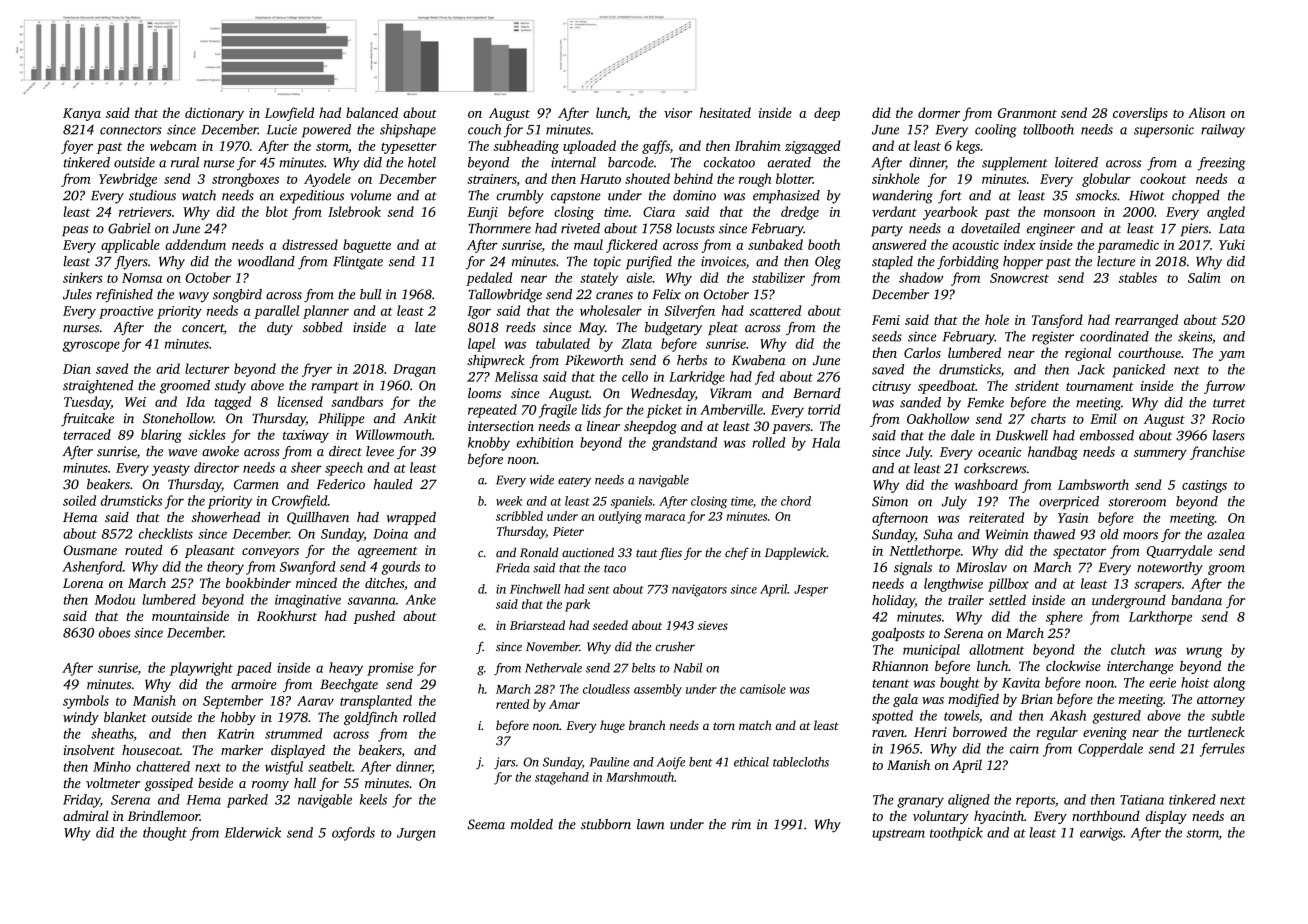 This document has width=1308, height=924. What do you see at coordinates (165, 834) in the document?
I see `thought` at bounding box center [165, 834].
